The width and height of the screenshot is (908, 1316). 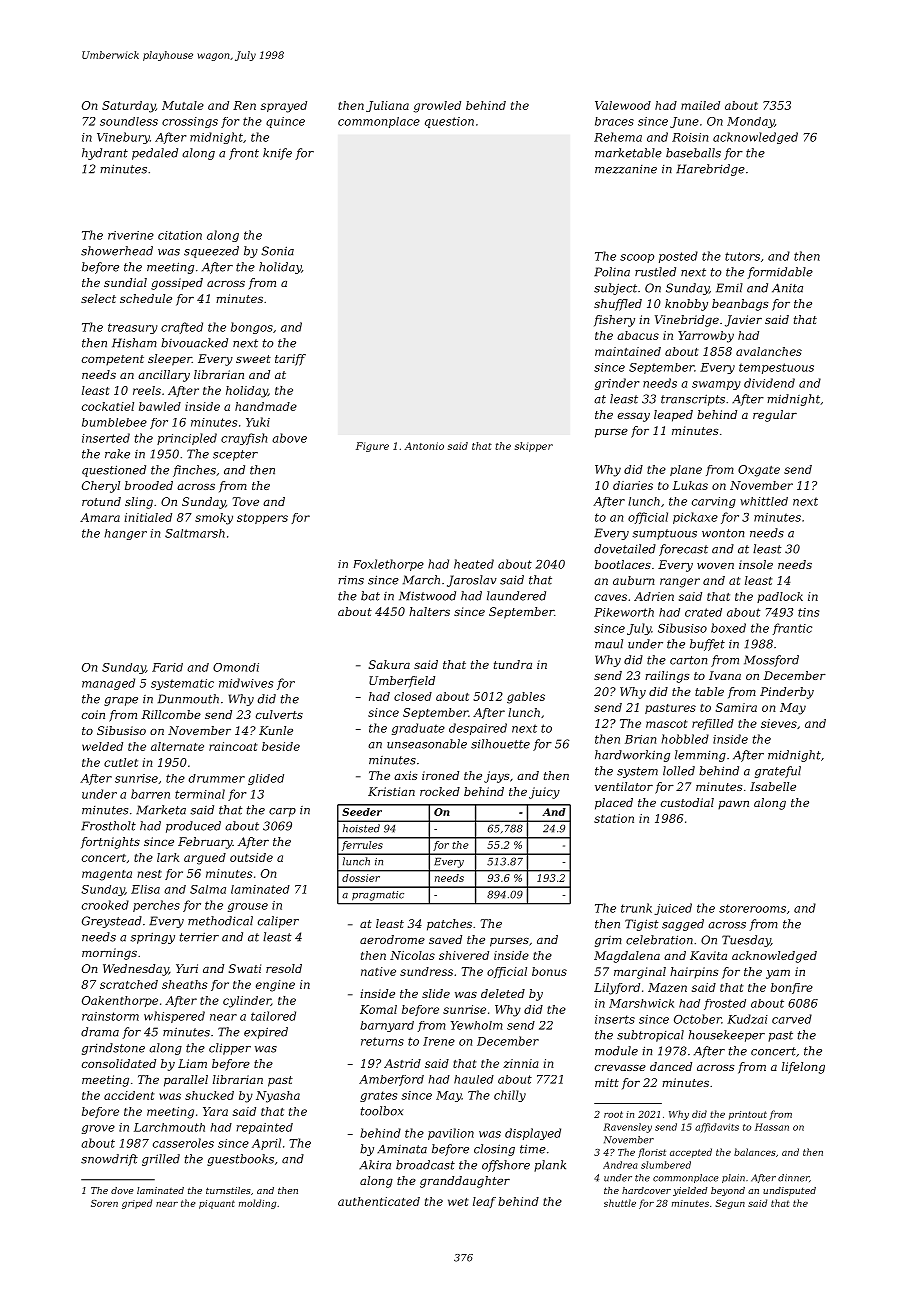 I want to click on affidavits, so click(x=717, y=1128).
